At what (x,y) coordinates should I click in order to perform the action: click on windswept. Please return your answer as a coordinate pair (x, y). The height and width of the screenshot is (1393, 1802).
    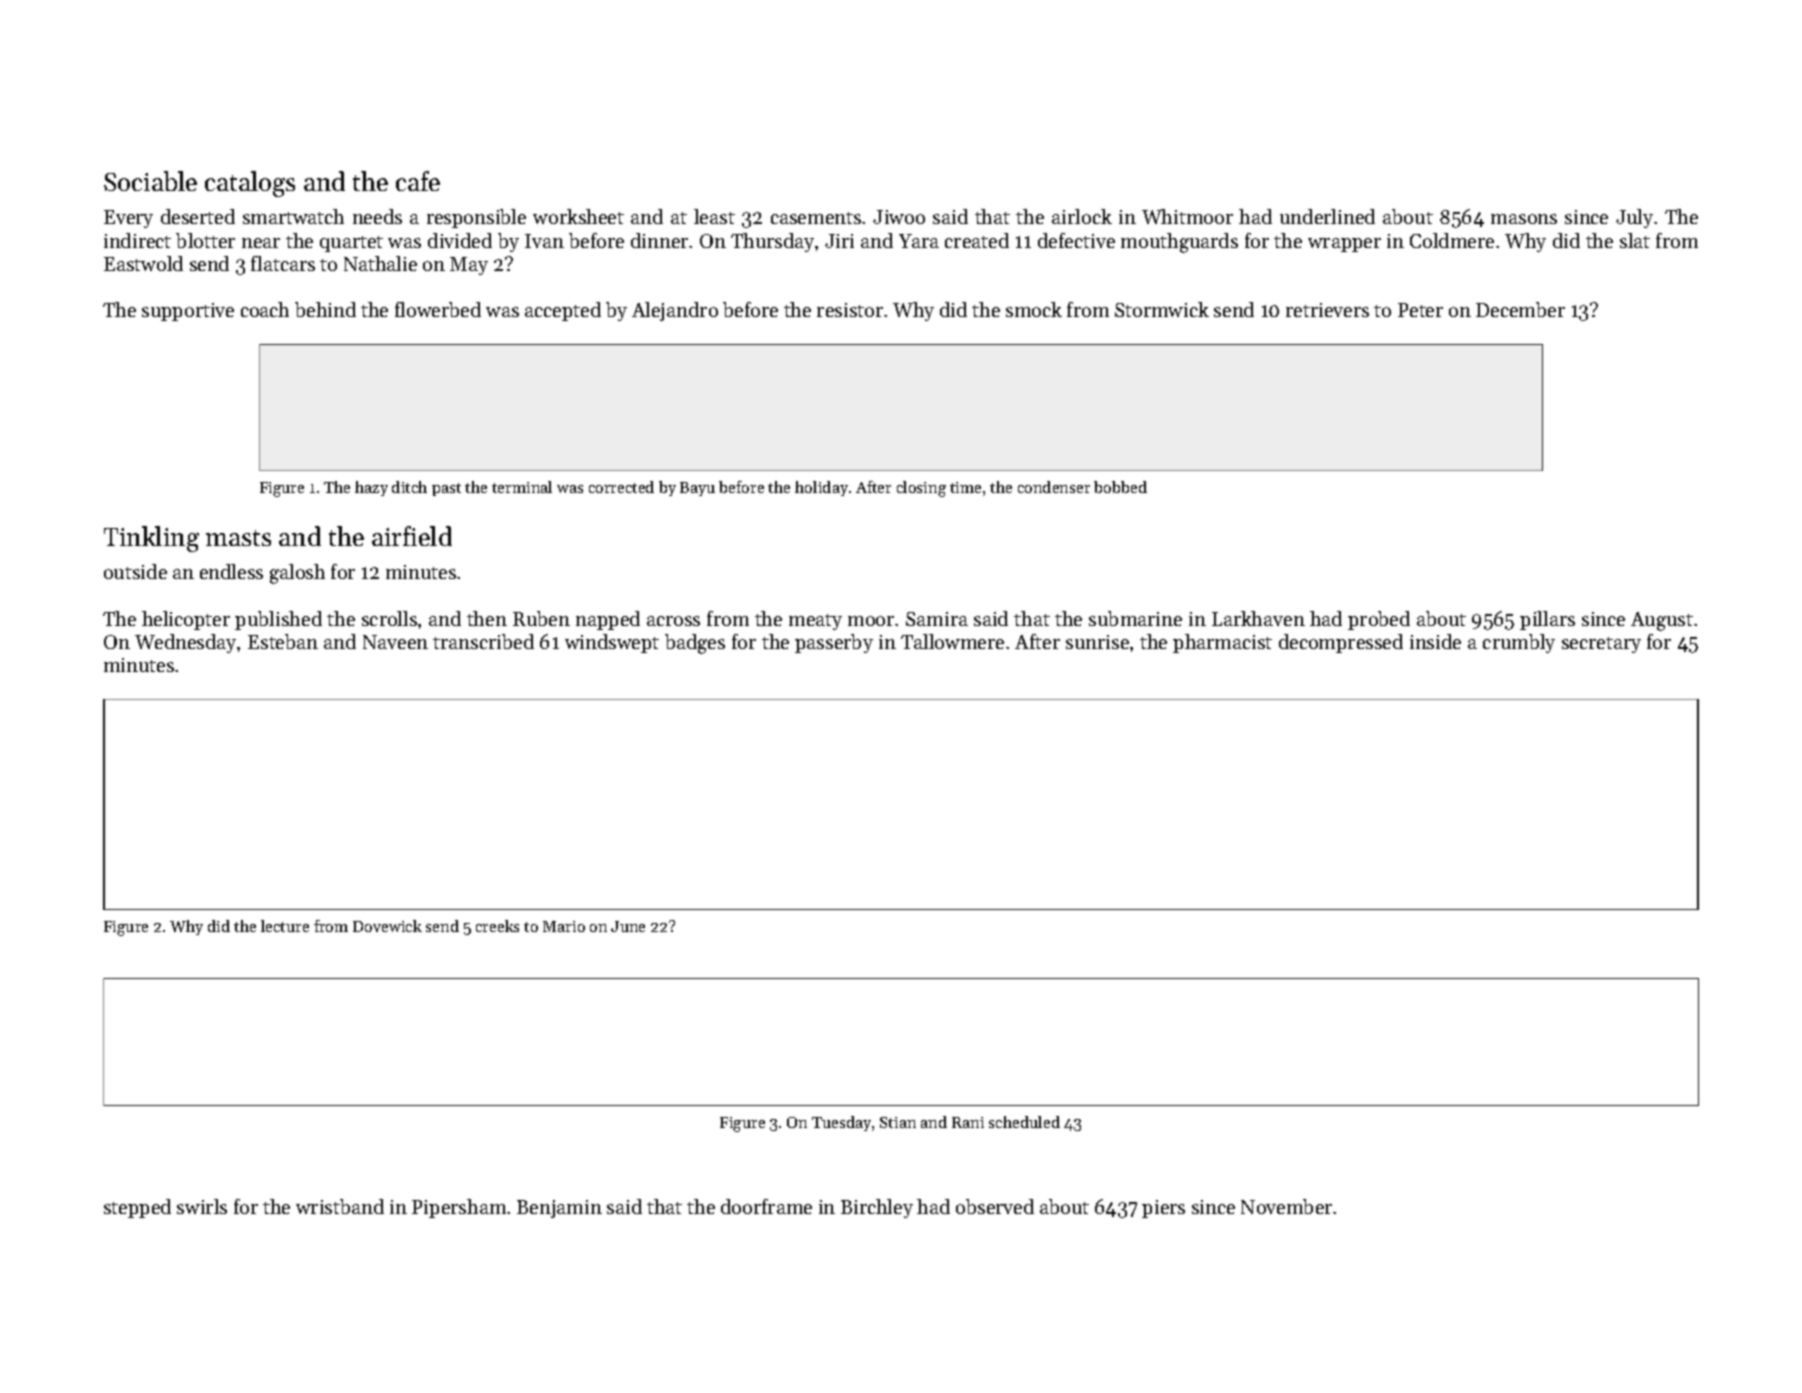
    Looking at the image, I should click on (612, 643).
